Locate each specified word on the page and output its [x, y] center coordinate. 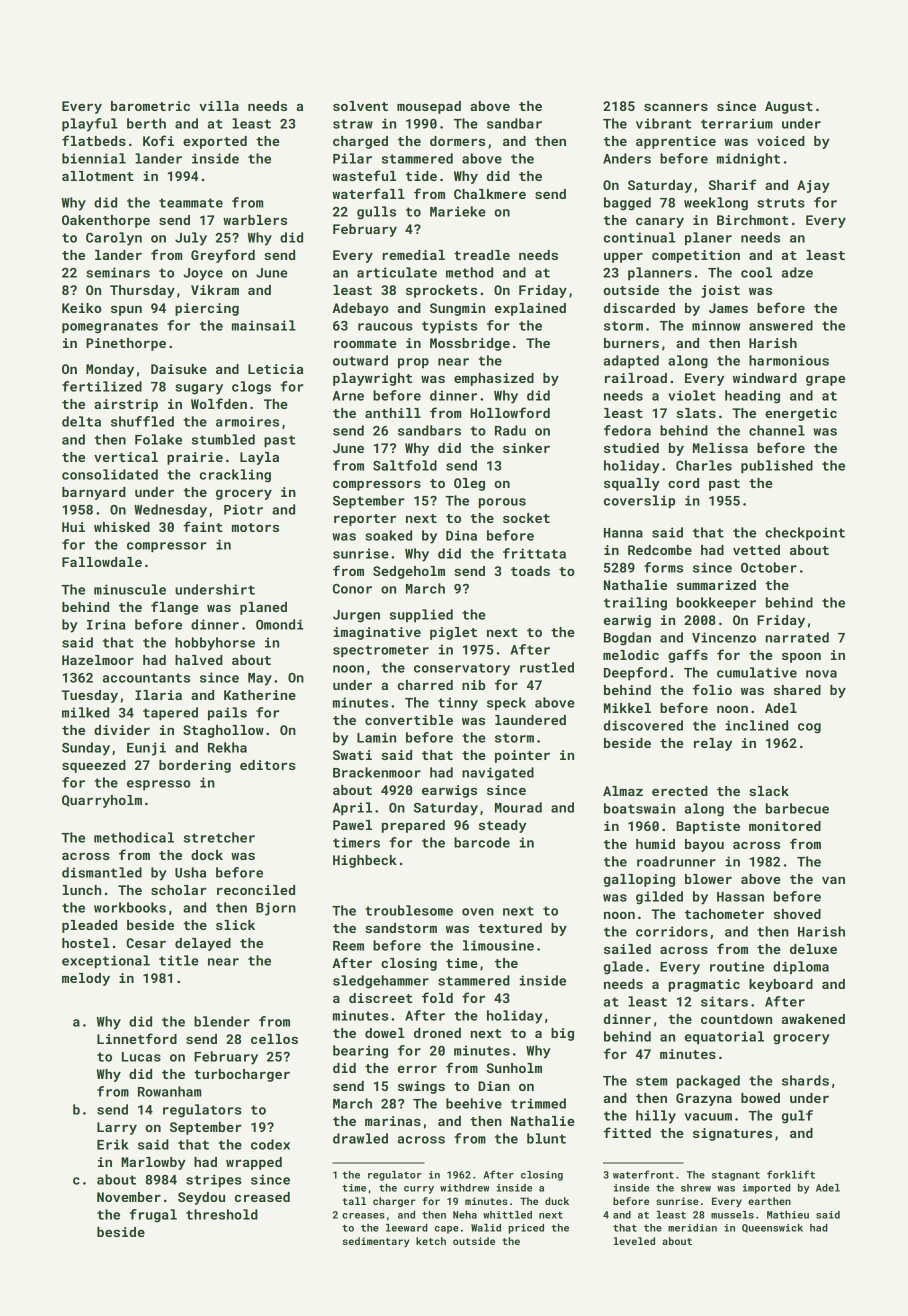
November [129, 1197]
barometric [150, 106]
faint [203, 526]
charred [425, 685]
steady [502, 826]
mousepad [429, 107]
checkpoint [805, 534]
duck [557, 1201]
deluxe [813, 949]
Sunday [86, 749]
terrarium [737, 123]
